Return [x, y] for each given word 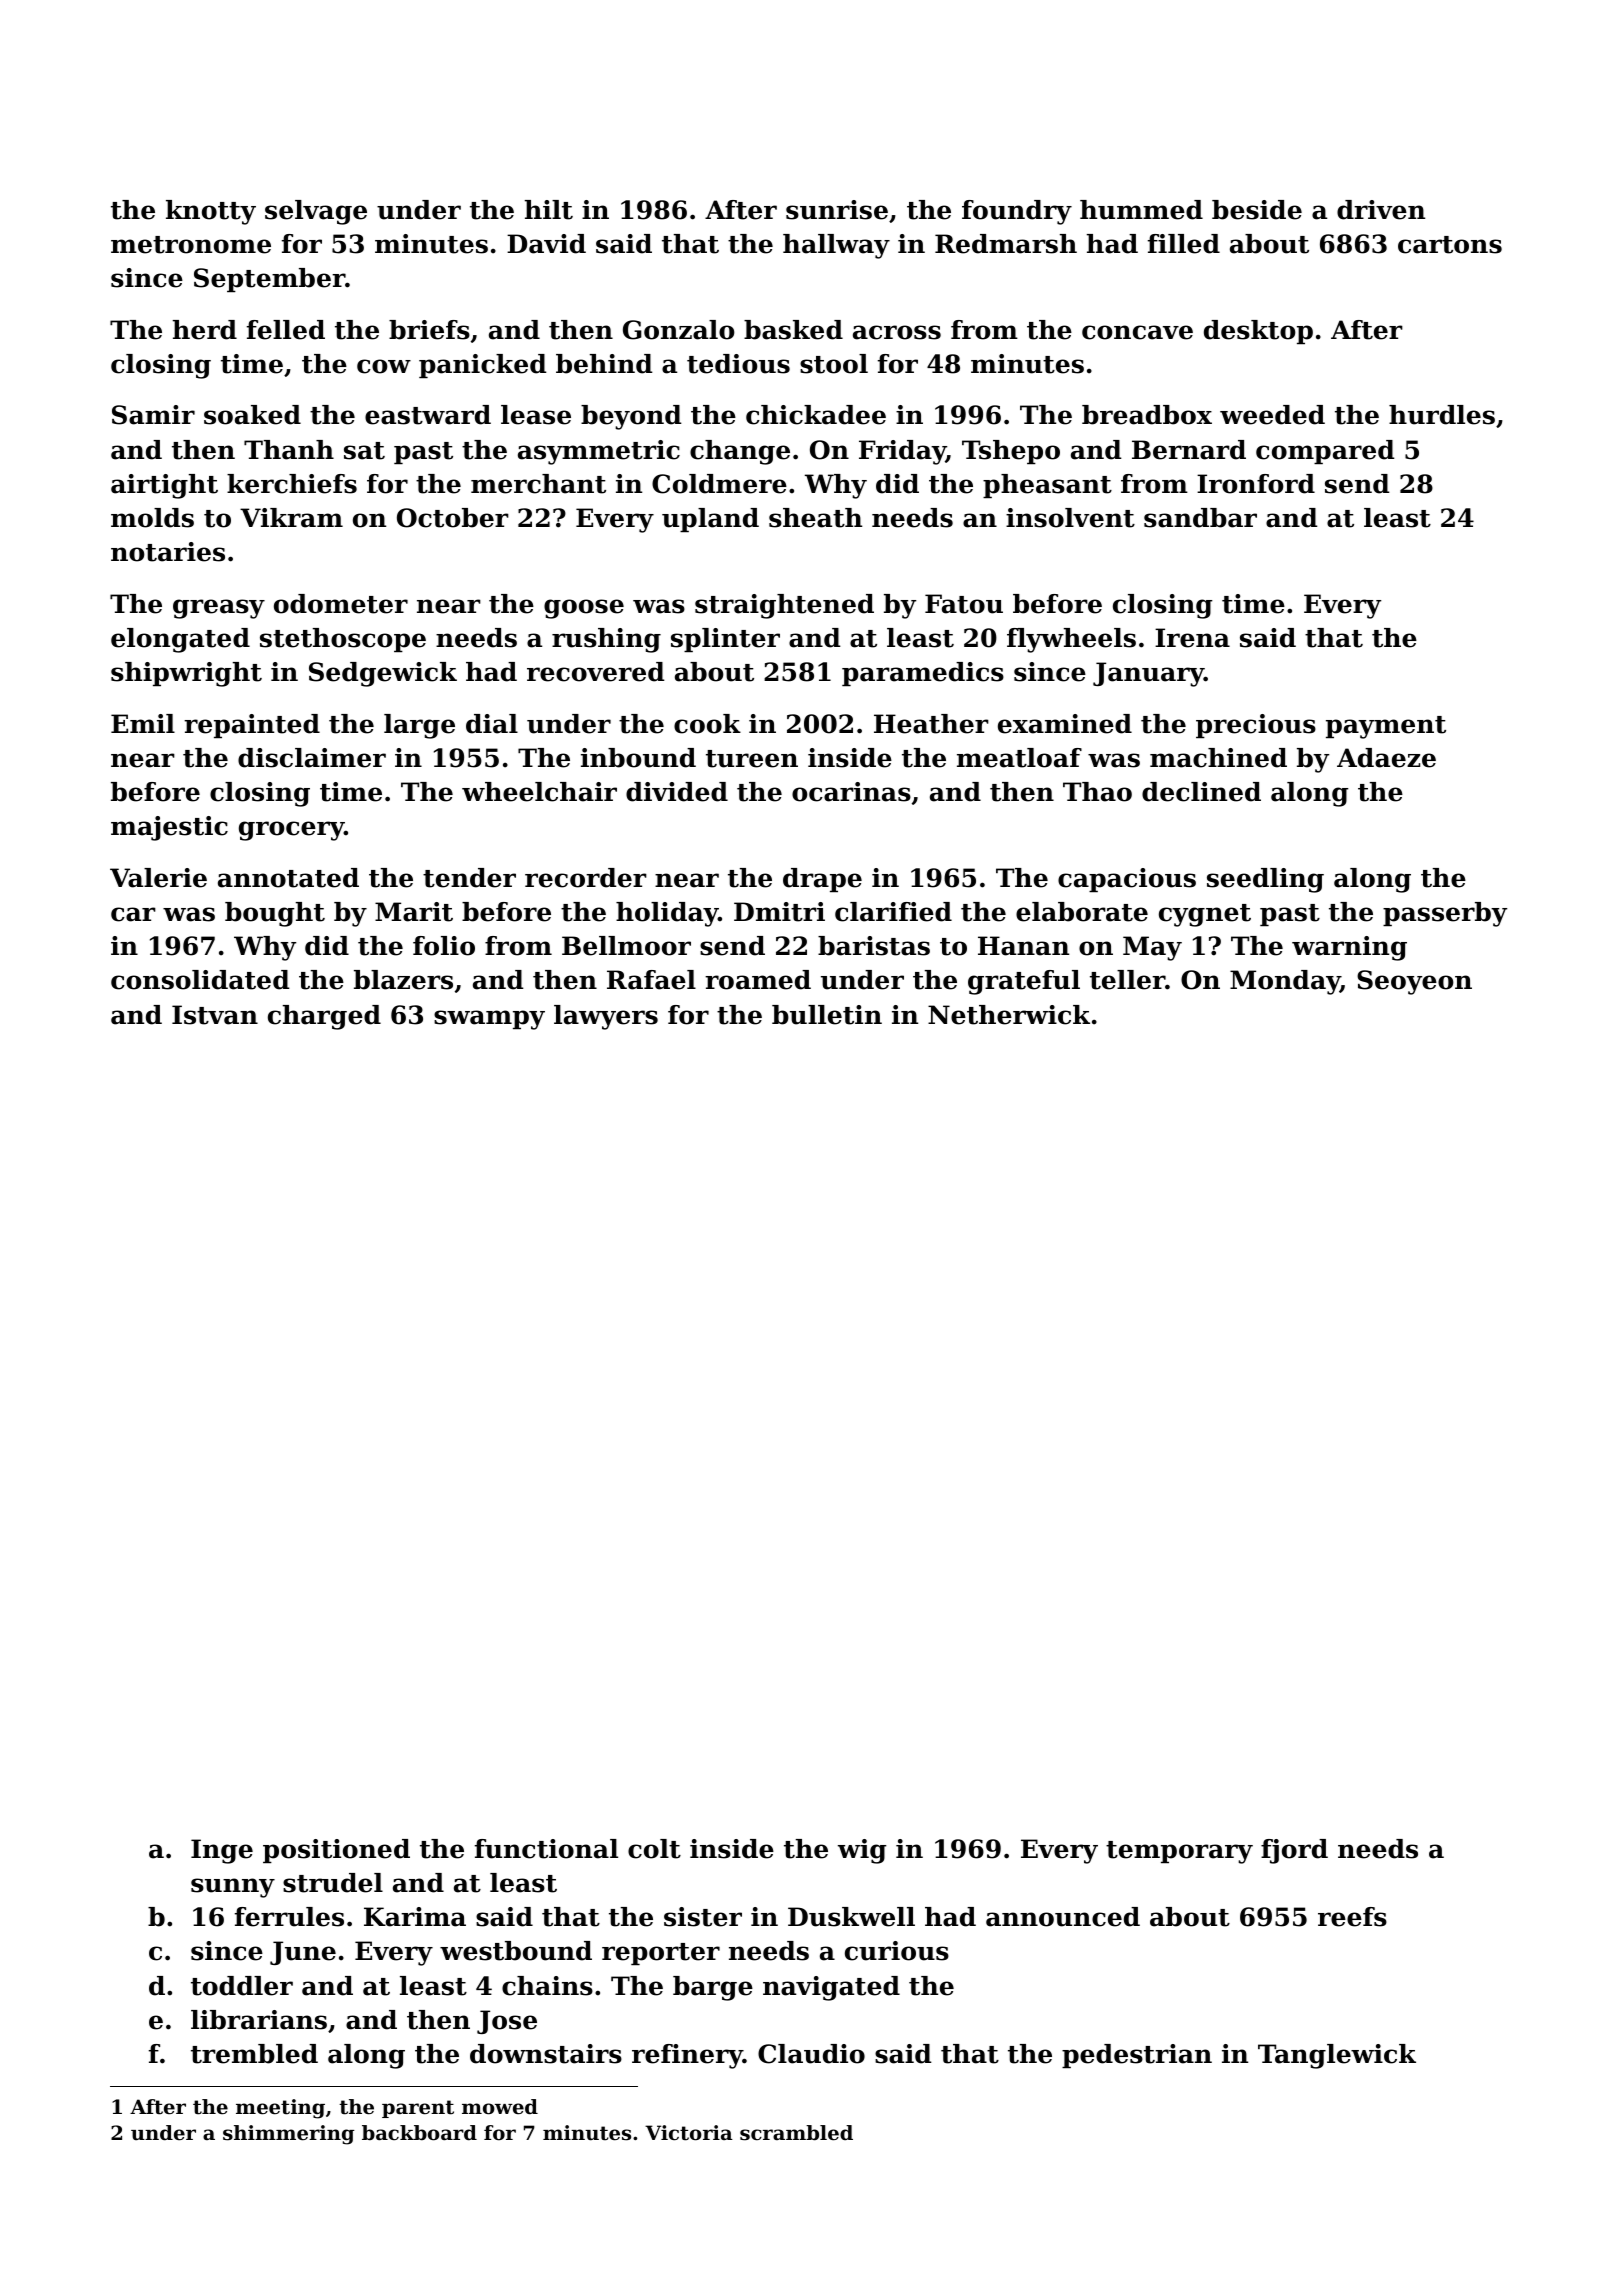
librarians [259, 2020]
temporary [1179, 1852]
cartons [1450, 245]
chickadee [816, 415]
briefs [429, 330]
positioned [336, 1851]
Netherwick [1009, 1015]
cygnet [1205, 915]
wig [862, 1851]
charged [324, 1017]
